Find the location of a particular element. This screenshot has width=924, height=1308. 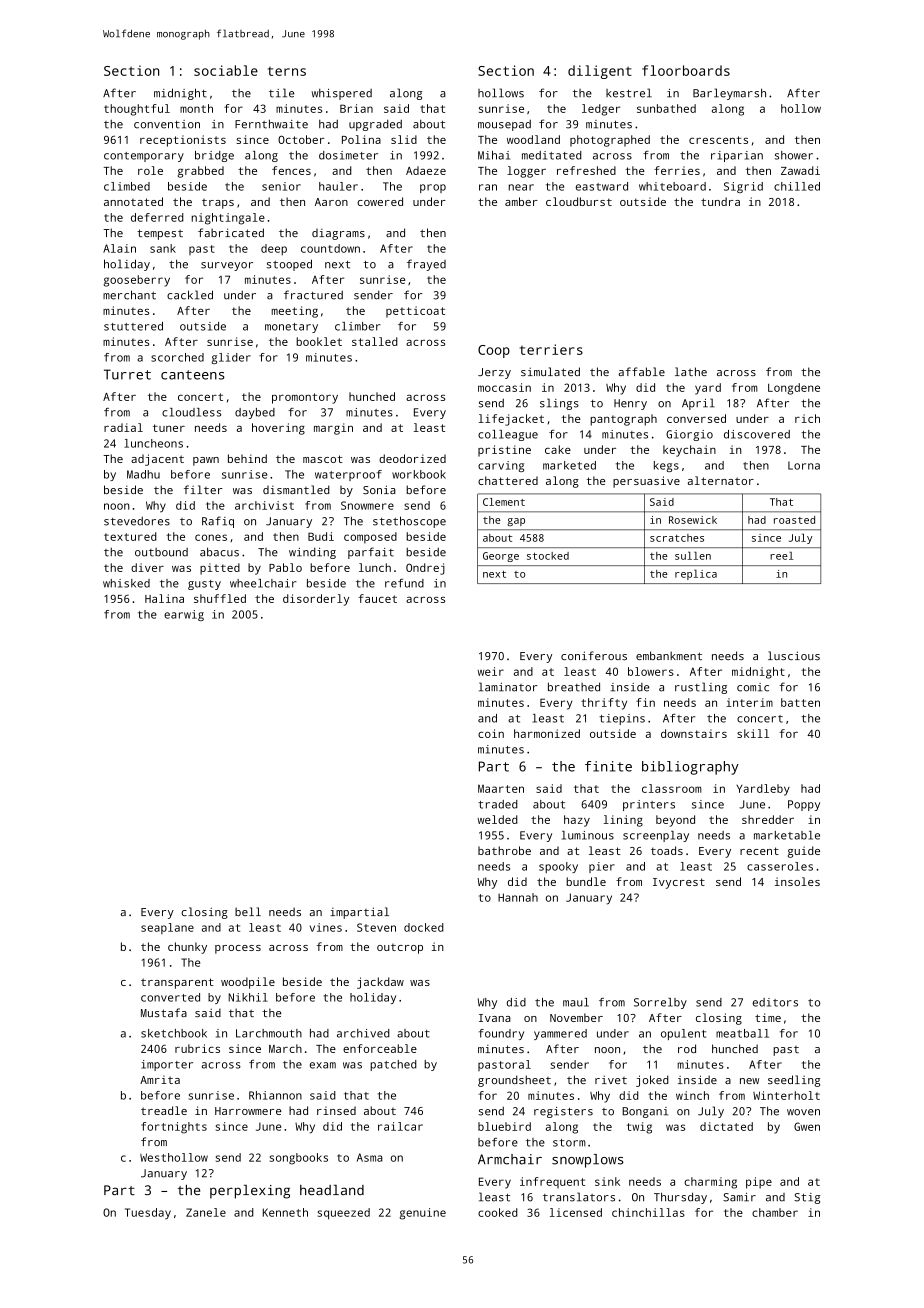

Rhiannon is located at coordinates (275, 1095).
